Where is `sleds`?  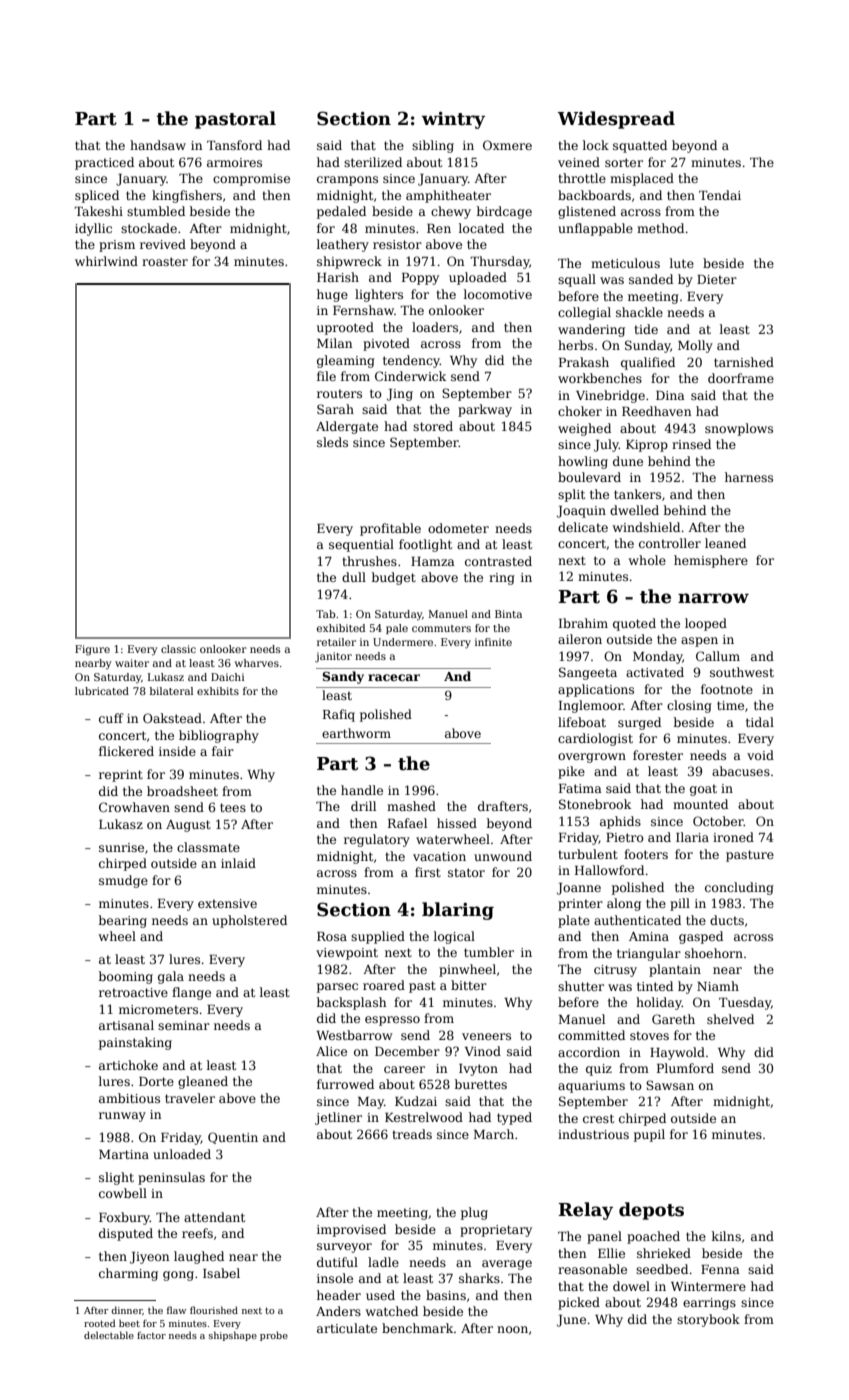
sleds is located at coordinates (332, 442).
